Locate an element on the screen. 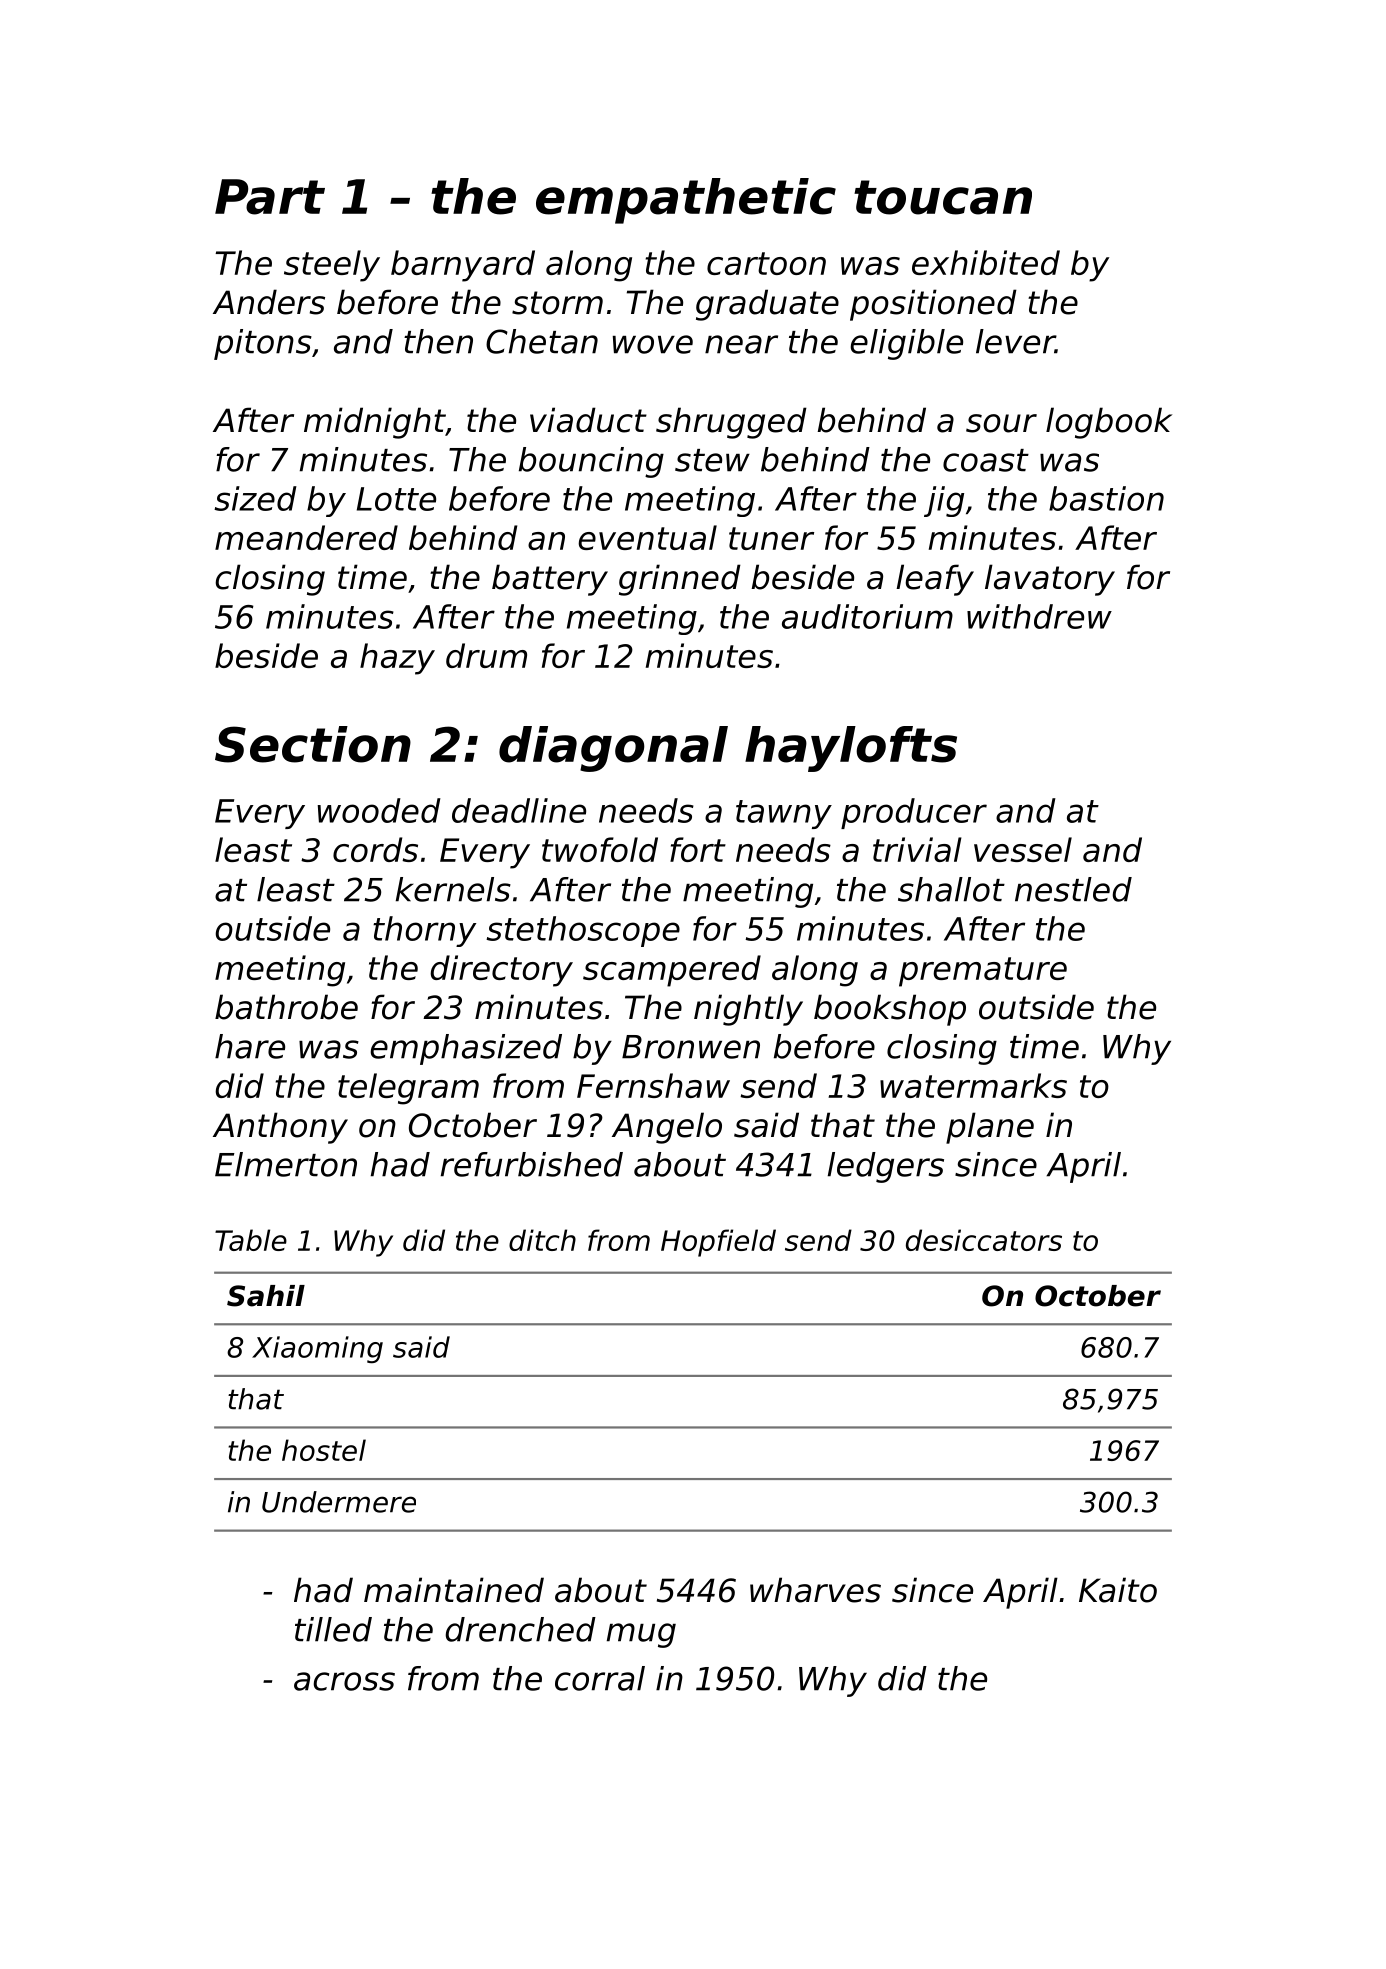 This screenshot has width=1386, height=1969. wharves is located at coordinates (815, 1590).
